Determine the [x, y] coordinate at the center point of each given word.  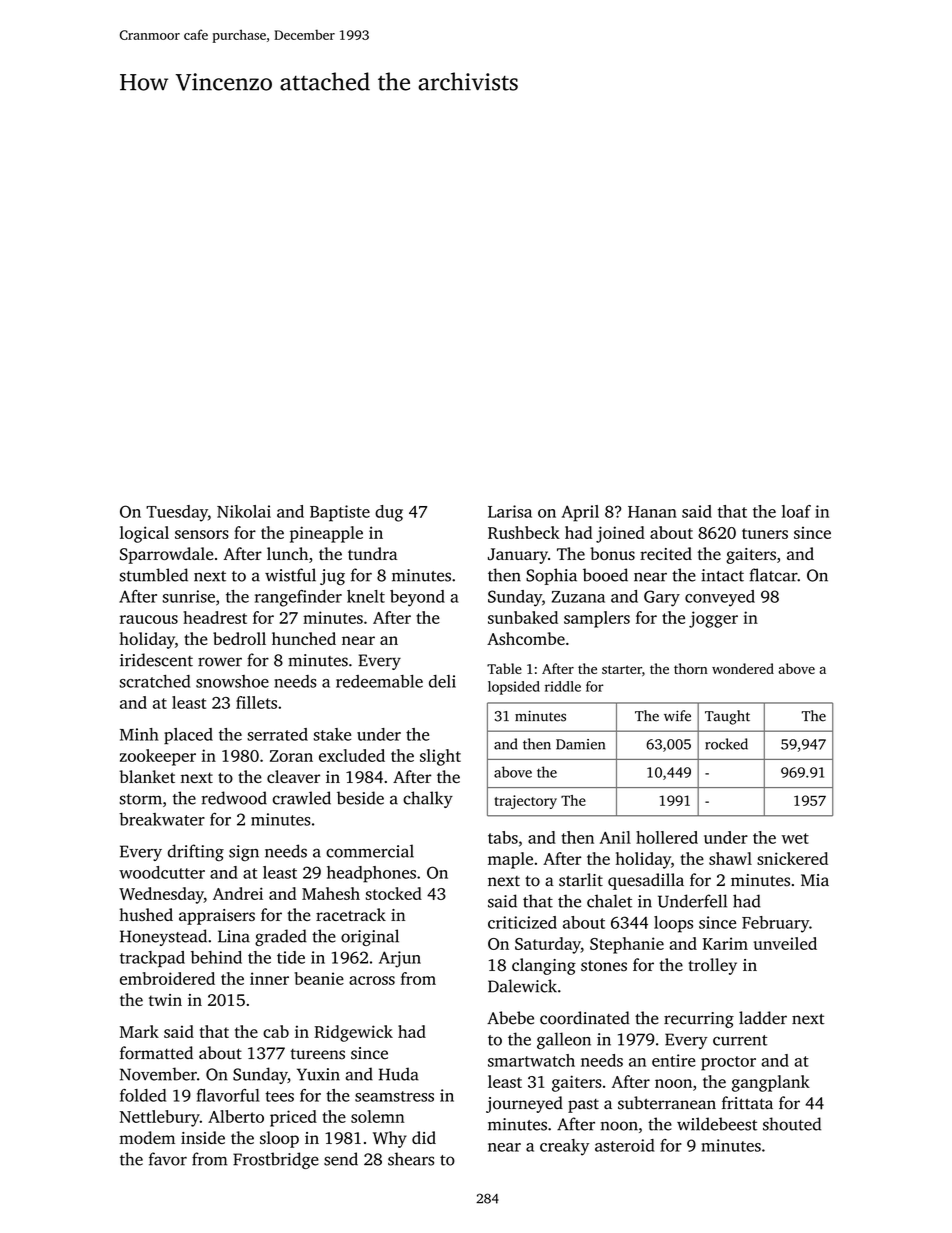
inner [269, 978]
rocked [726, 744]
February [775, 924]
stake [332, 734]
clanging [544, 966]
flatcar [773, 575]
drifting [196, 852]
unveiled [785, 943]
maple [510, 860]
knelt [366, 596]
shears [411, 1159]
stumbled [153, 575]
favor [168, 1159]
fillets [256, 702]
